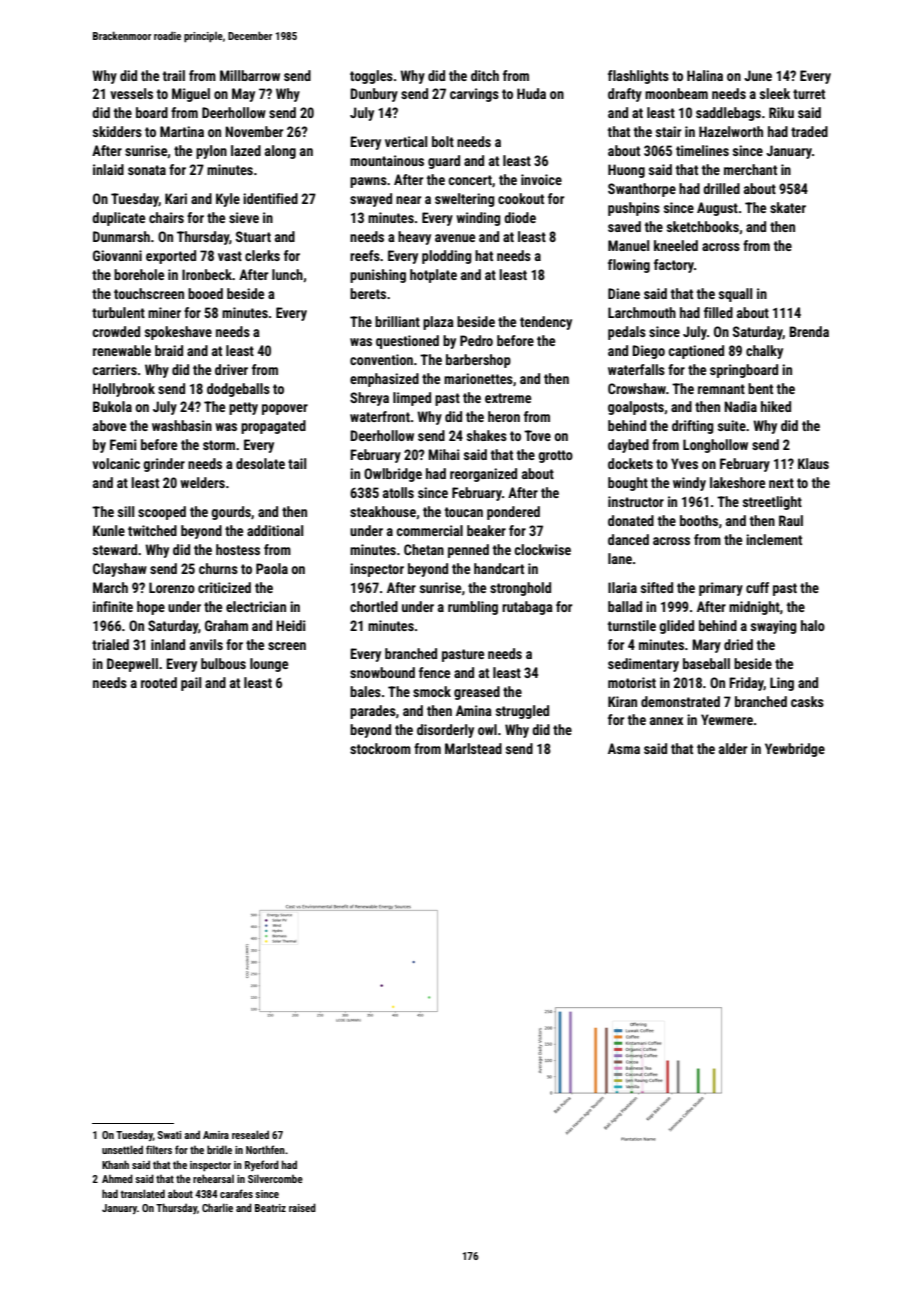  I want to click on resealed, so click(250, 1134).
